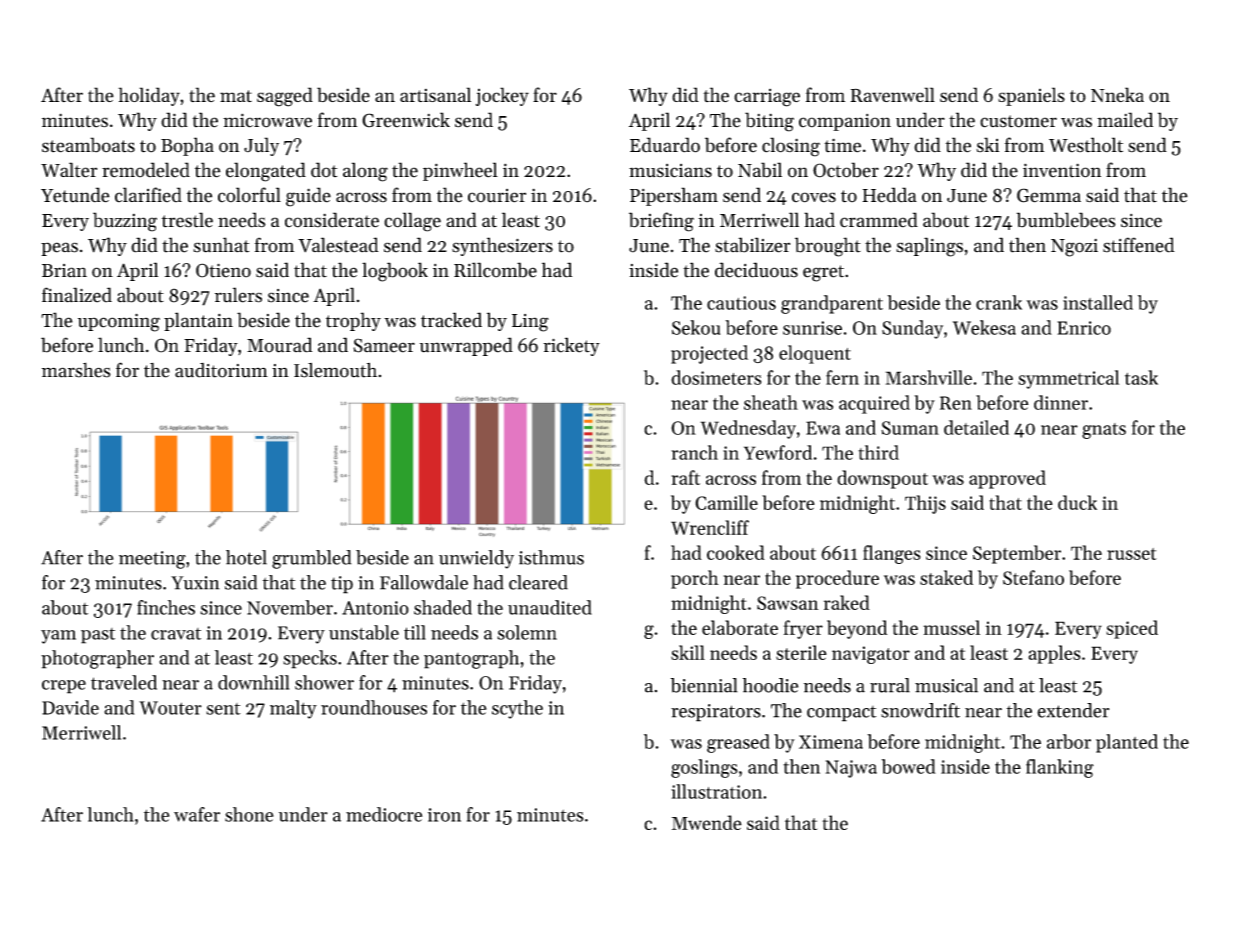 This screenshot has height=952, width=1233. Describe the element at coordinates (770, 685) in the screenshot. I see `hoodie` at that location.
